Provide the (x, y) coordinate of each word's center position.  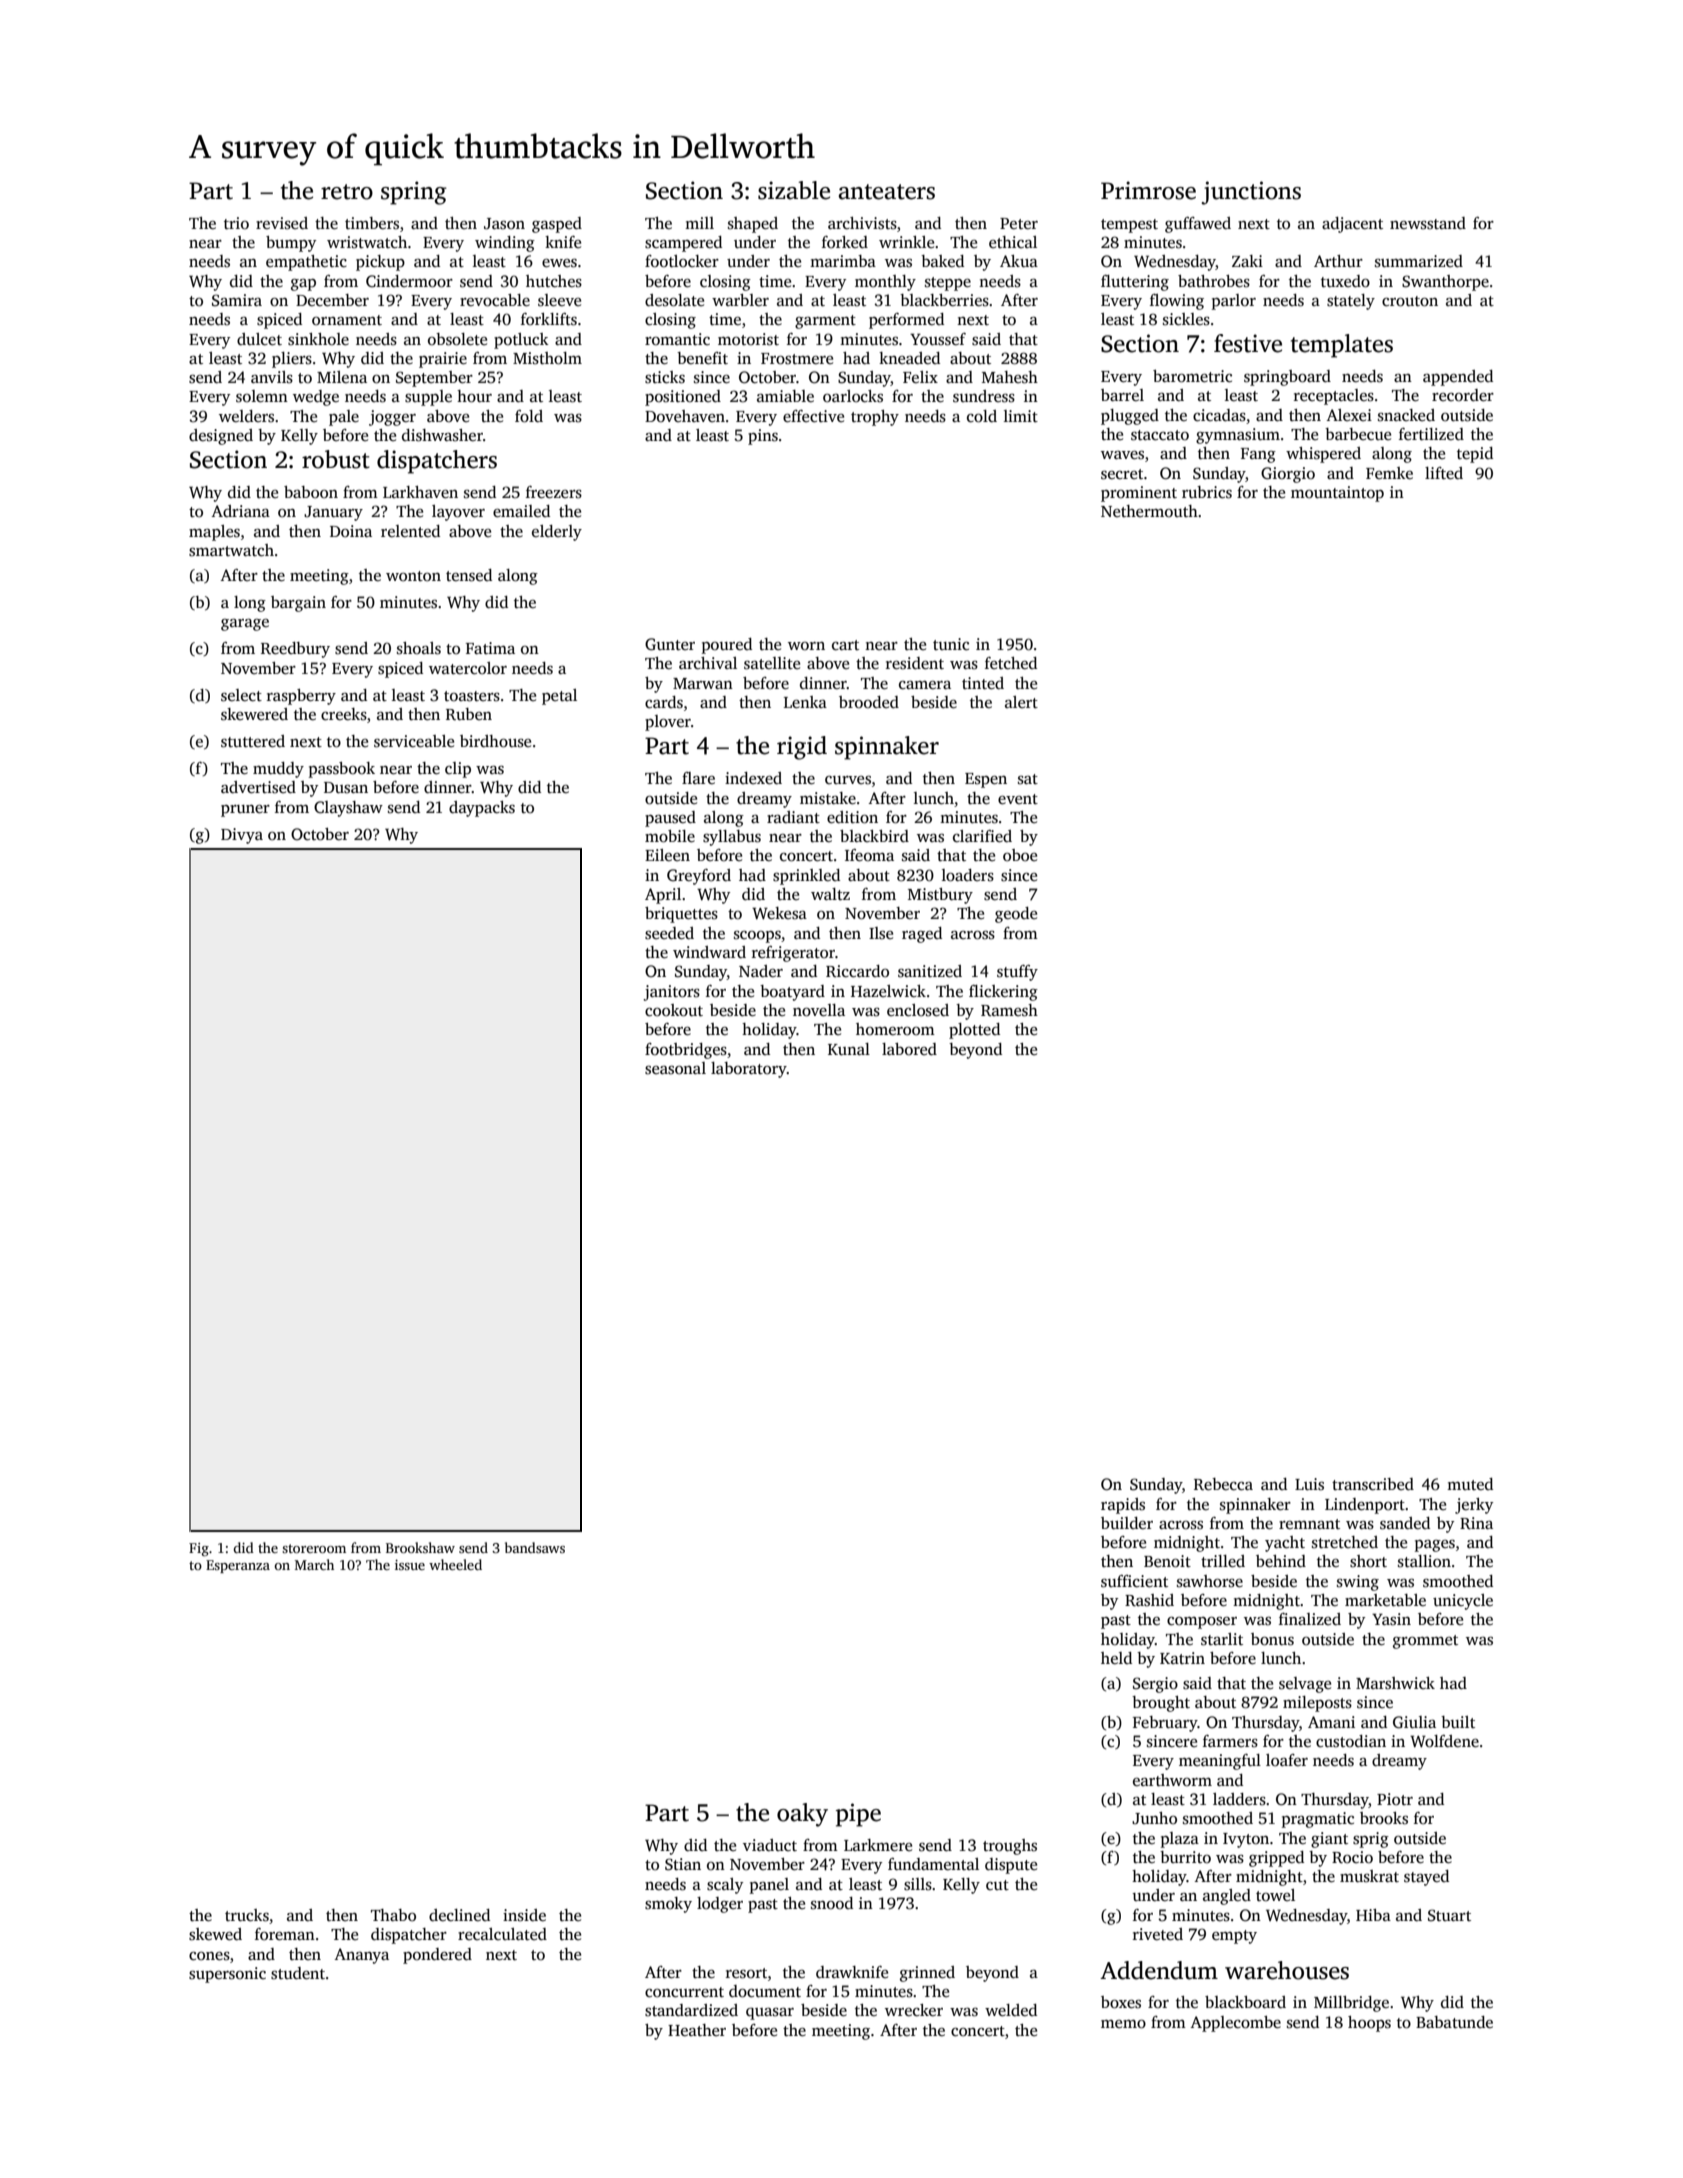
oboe (1020, 855)
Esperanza (238, 1566)
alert (1021, 702)
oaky (802, 1815)
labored (909, 1049)
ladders (1239, 1799)
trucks (247, 1915)
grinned (927, 1974)
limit (1021, 416)
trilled (1223, 1561)
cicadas (1219, 415)
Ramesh (1009, 1010)
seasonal (675, 1068)
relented (410, 531)
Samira (237, 300)
